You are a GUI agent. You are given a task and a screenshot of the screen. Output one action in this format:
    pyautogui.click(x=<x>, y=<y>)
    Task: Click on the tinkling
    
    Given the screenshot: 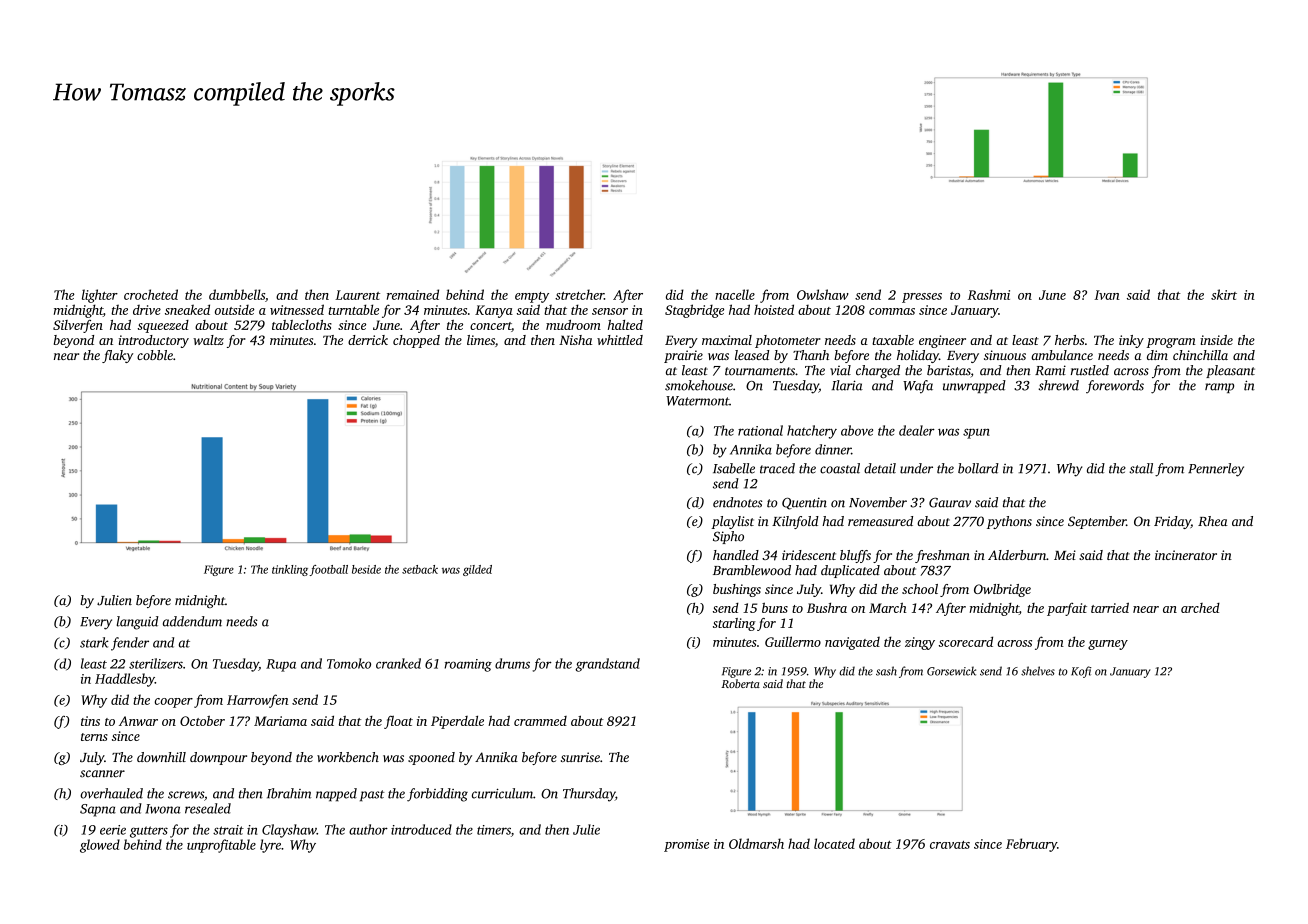 What is the action you would take?
    pyautogui.click(x=290, y=570)
